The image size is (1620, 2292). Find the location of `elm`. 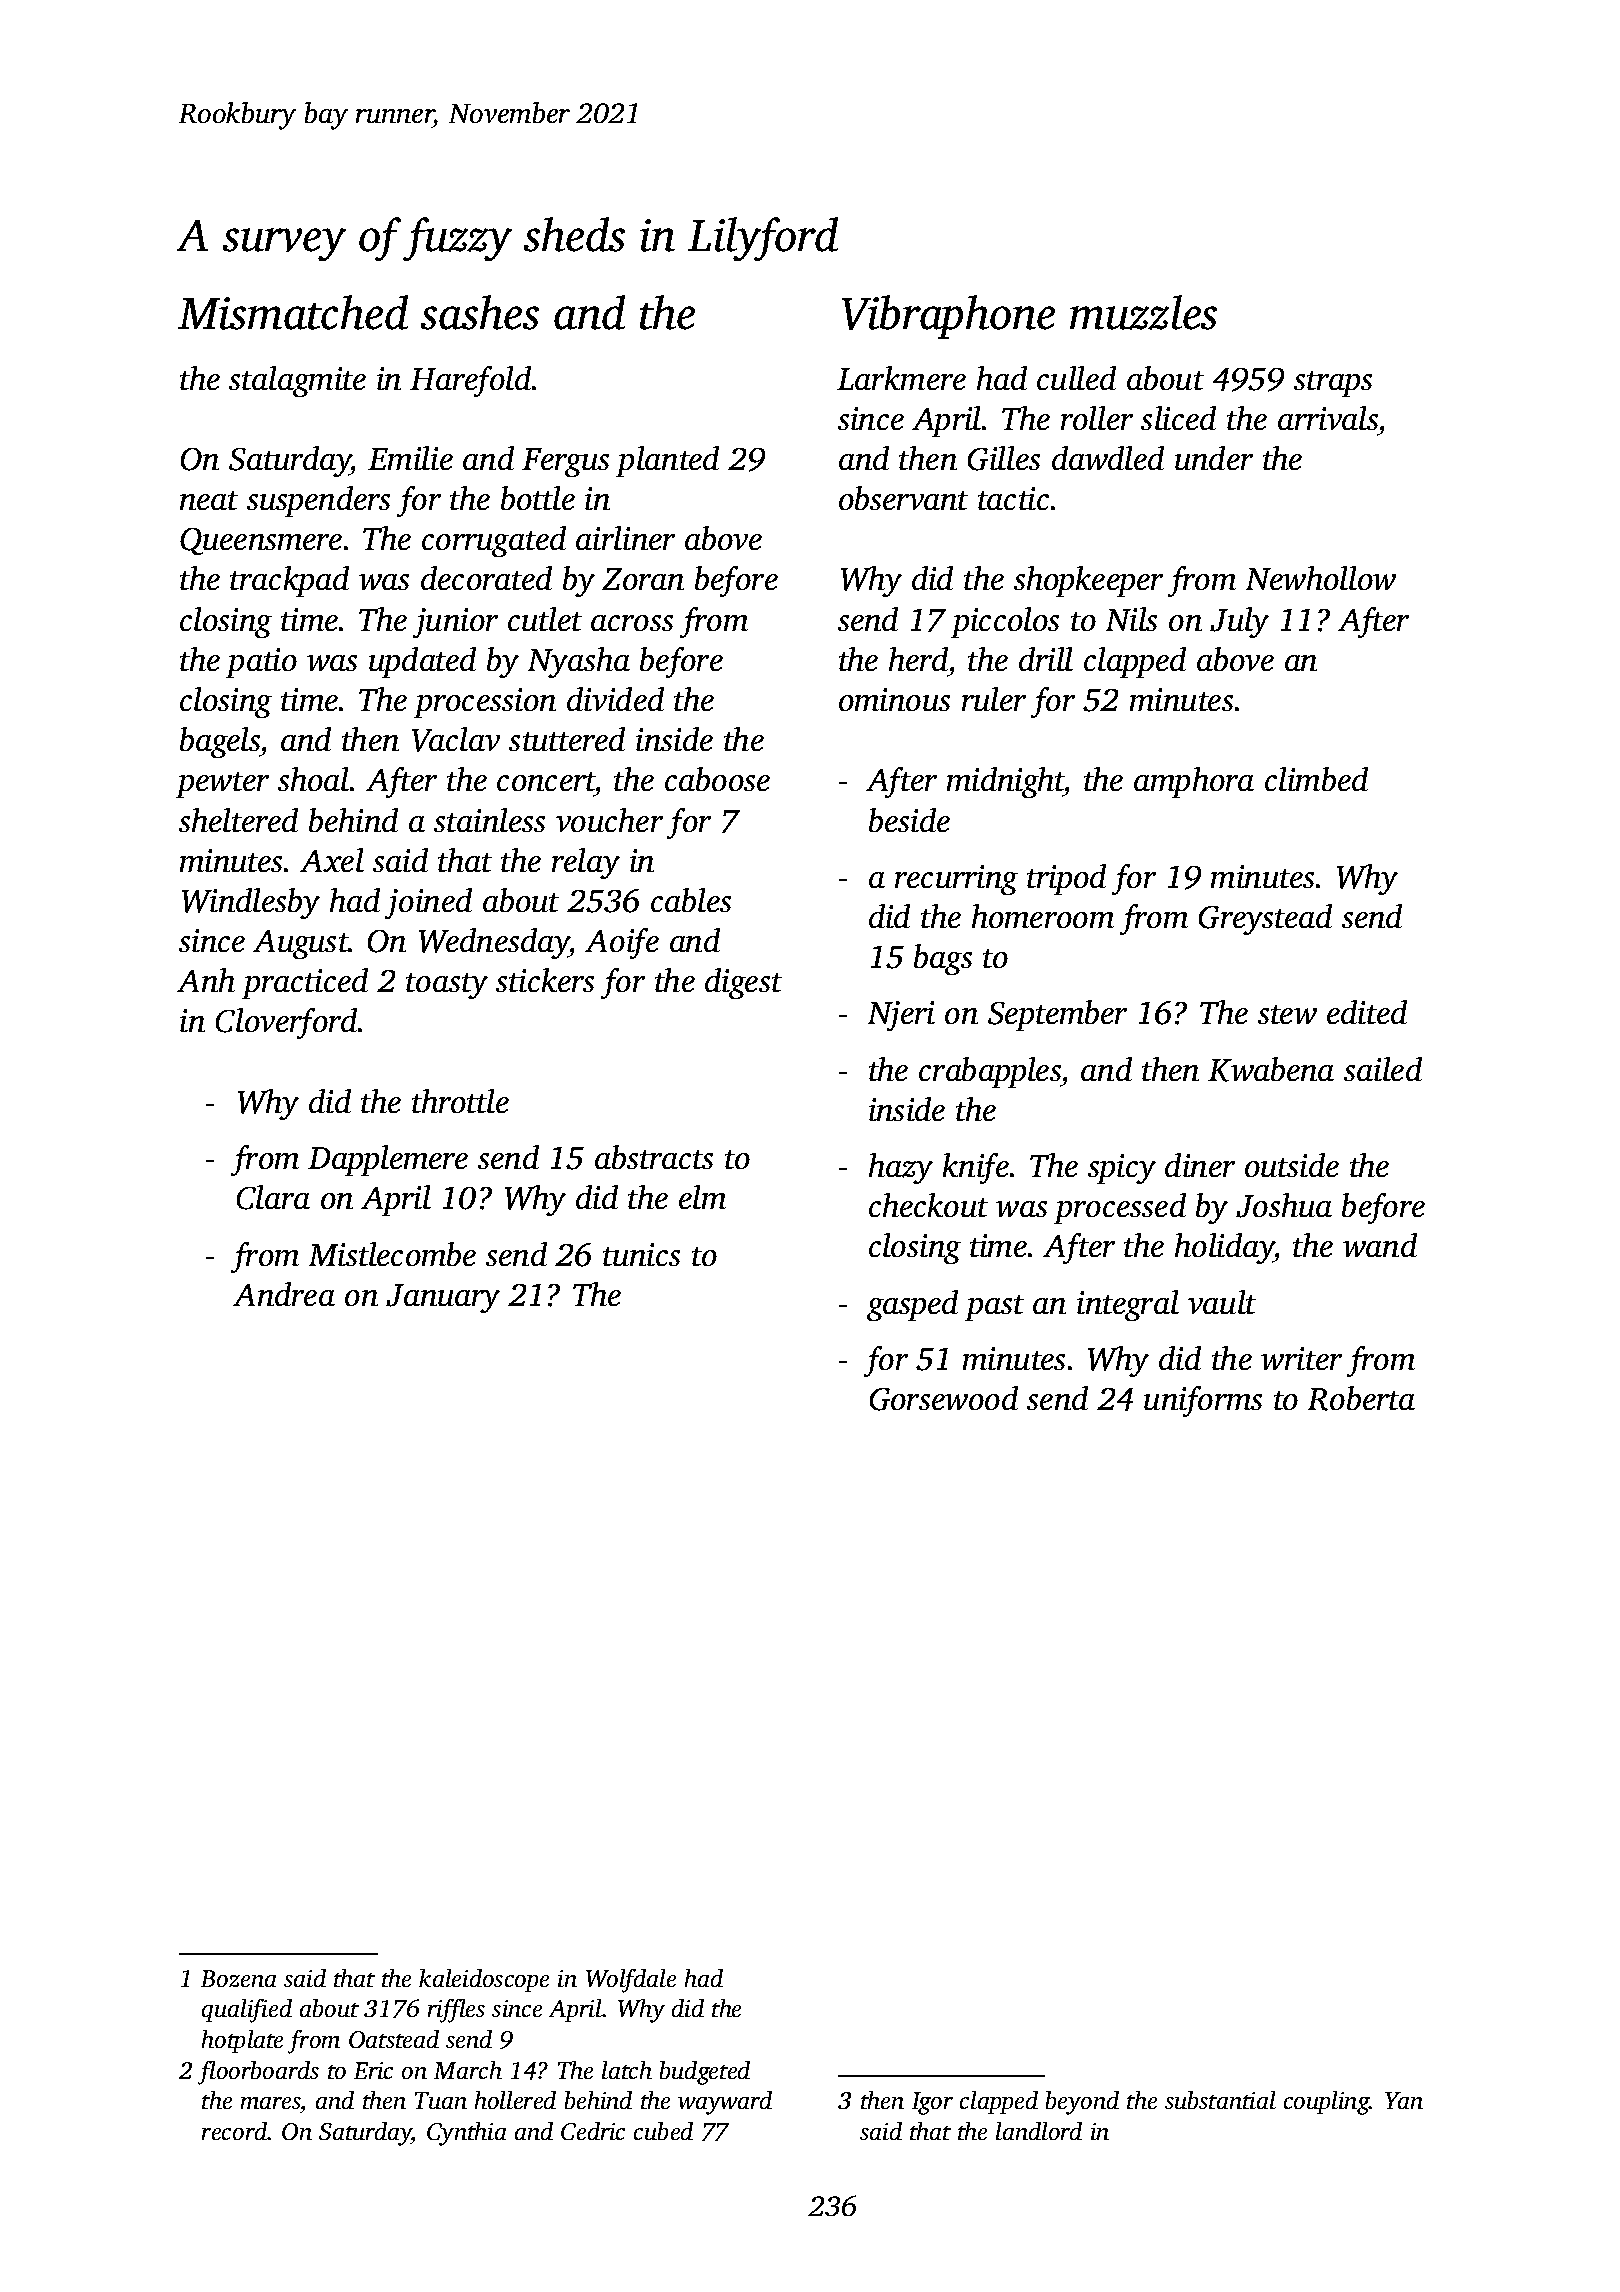

elm is located at coordinates (702, 1197).
